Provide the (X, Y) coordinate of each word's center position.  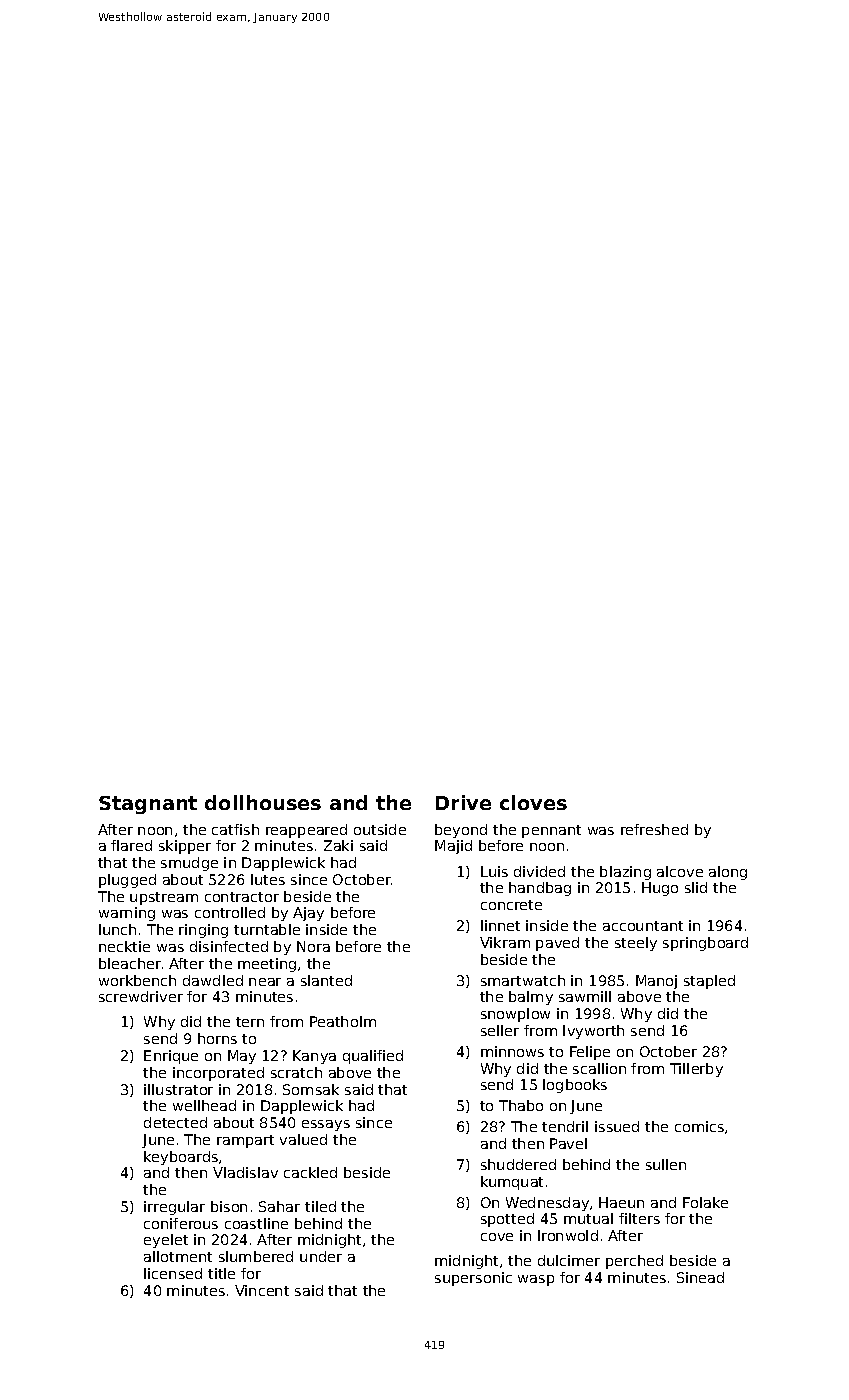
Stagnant (148, 805)
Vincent (262, 1290)
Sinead (700, 1277)
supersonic (473, 1279)
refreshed (654, 829)
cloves (533, 802)
